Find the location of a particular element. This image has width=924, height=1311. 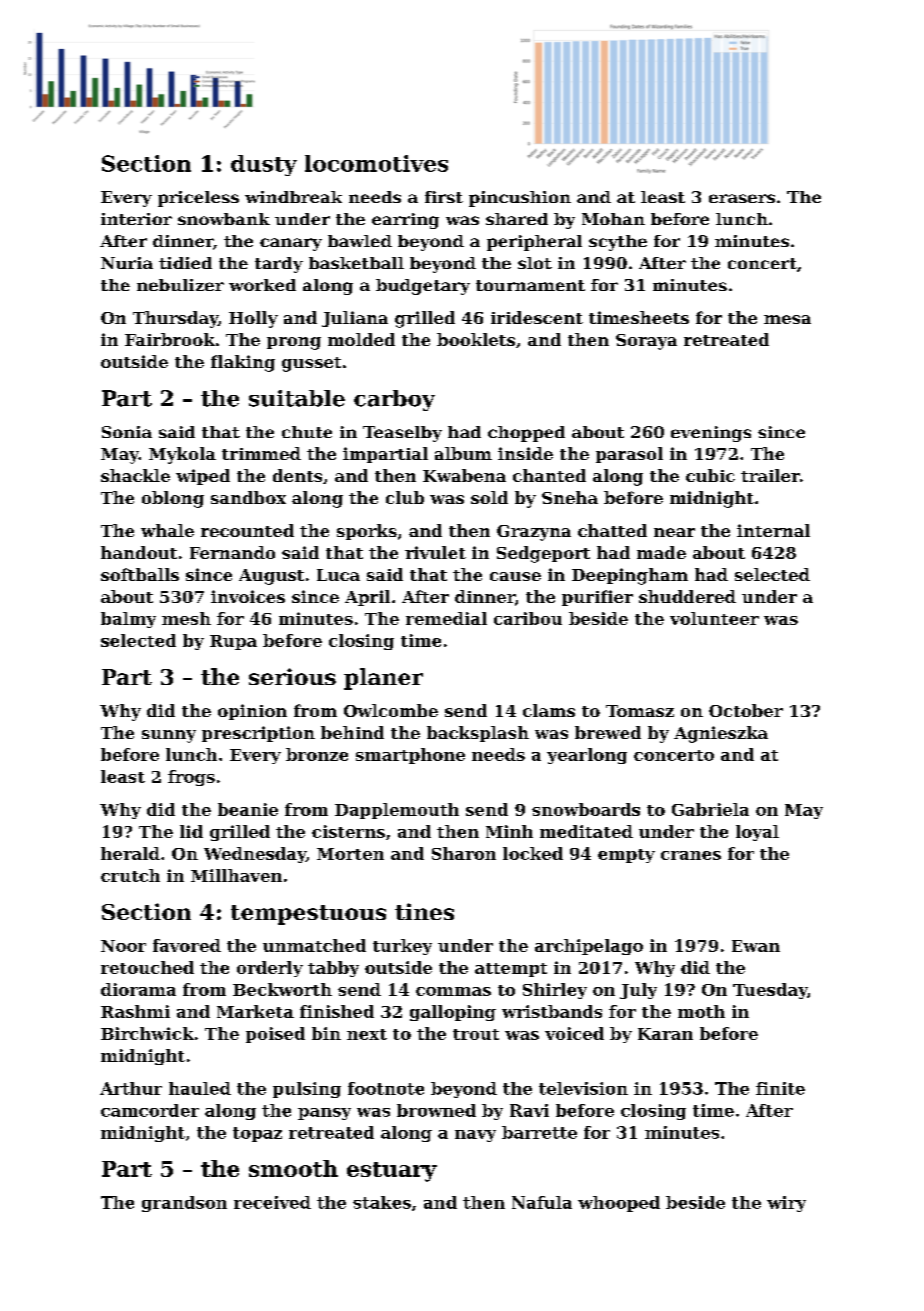

locomotives is located at coordinates (376, 163).
